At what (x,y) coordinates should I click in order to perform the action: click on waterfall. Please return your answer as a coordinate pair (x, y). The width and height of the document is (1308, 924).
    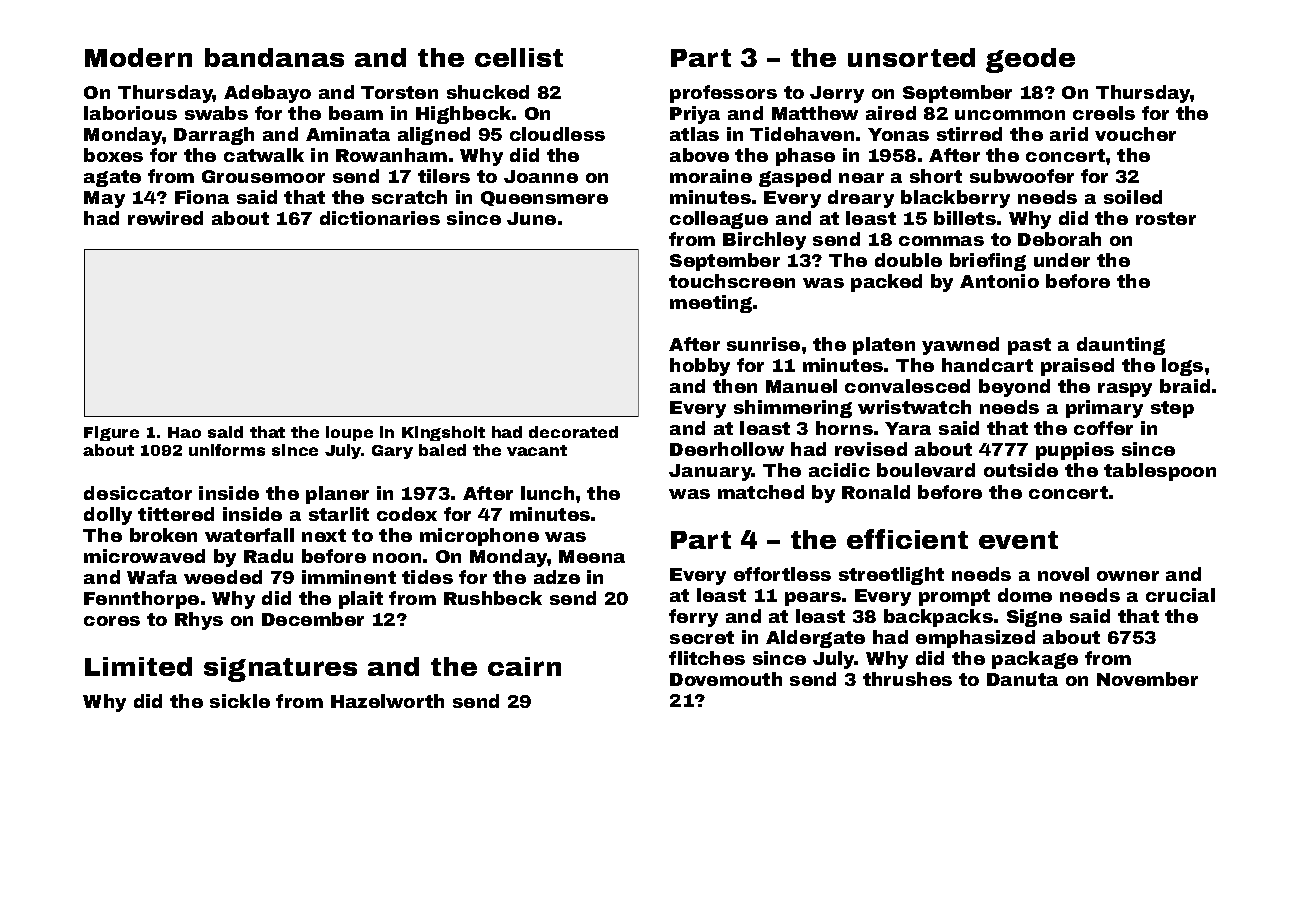
    Looking at the image, I should click on (249, 535).
